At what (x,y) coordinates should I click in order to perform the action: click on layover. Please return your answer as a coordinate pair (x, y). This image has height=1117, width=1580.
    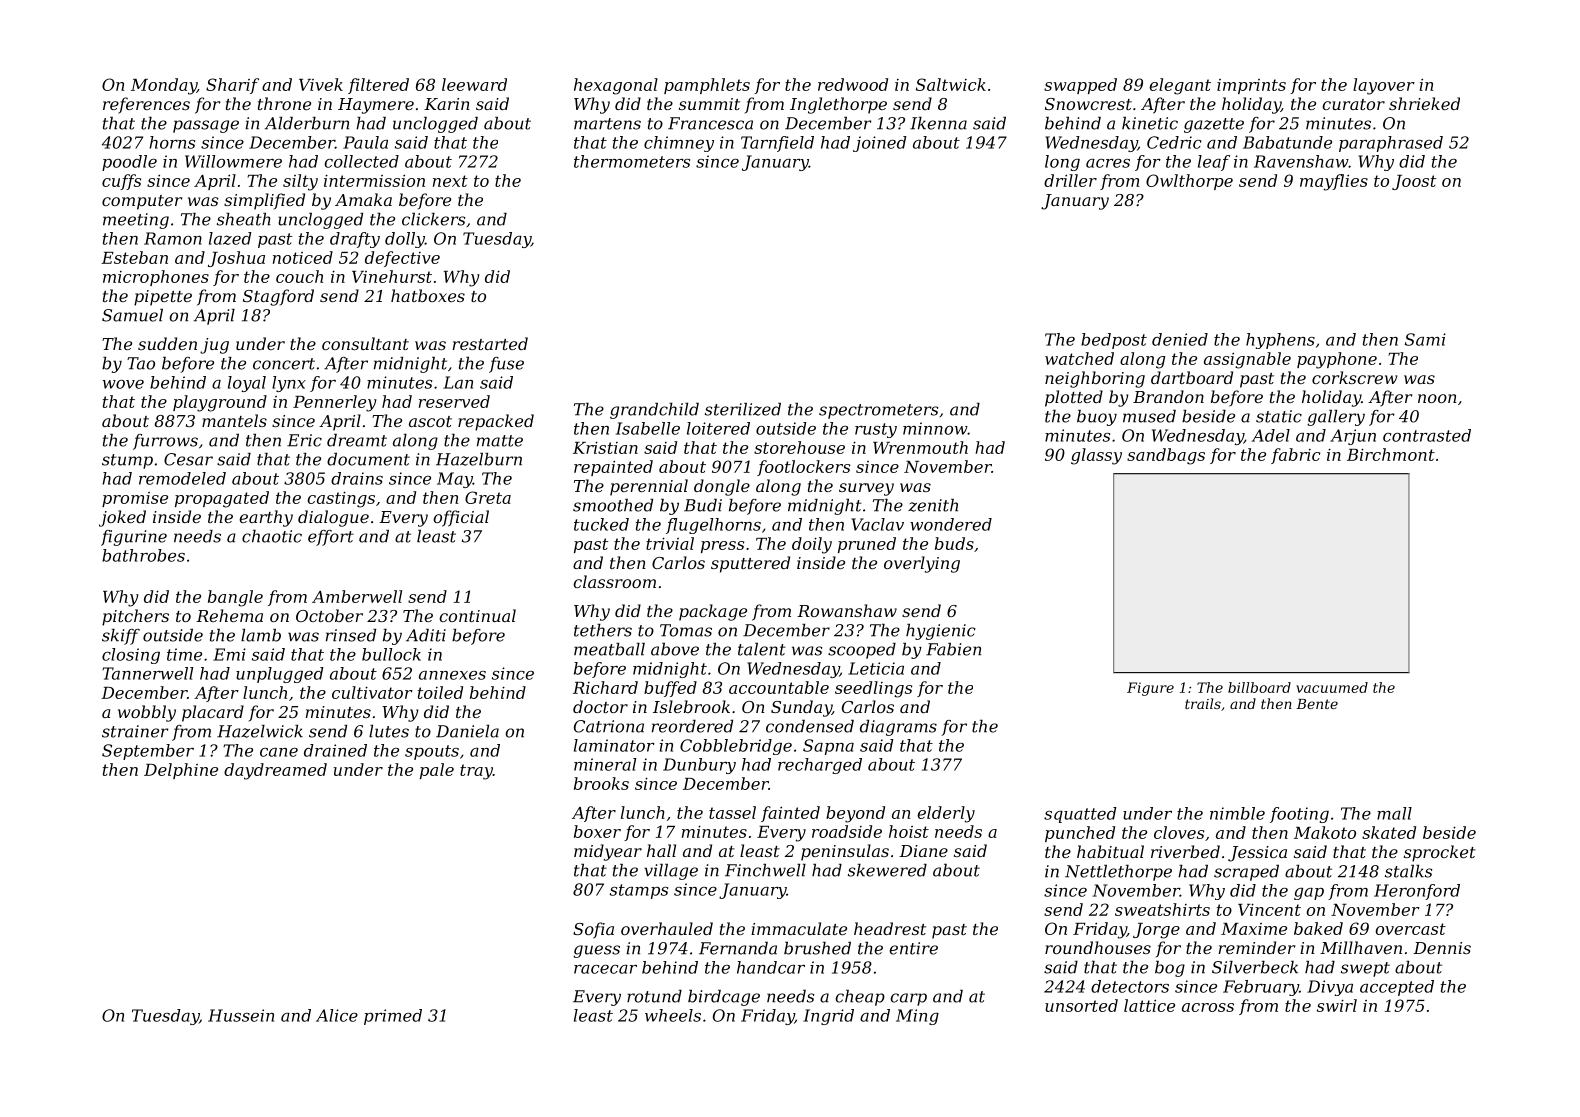
    Looking at the image, I should click on (1384, 86).
